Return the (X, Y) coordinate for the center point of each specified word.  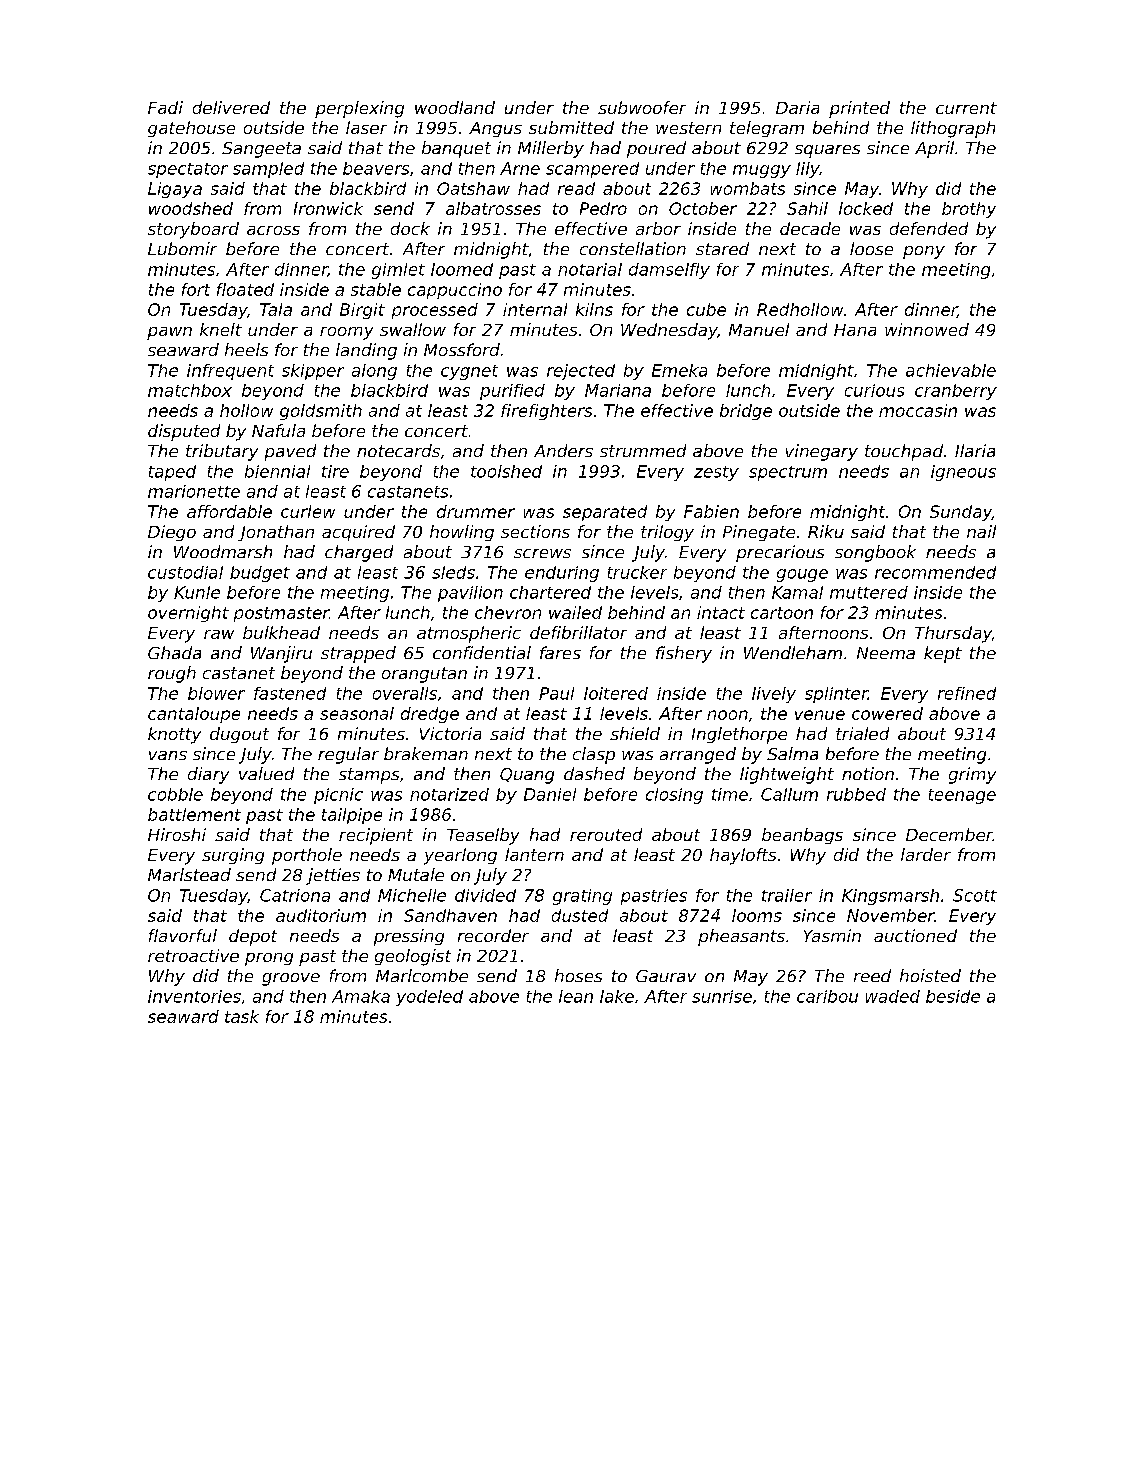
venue (820, 715)
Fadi (165, 107)
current (966, 108)
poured (656, 149)
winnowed (927, 329)
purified (512, 392)
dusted (580, 915)
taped (172, 473)
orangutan (424, 675)
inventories (194, 996)
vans (168, 755)
